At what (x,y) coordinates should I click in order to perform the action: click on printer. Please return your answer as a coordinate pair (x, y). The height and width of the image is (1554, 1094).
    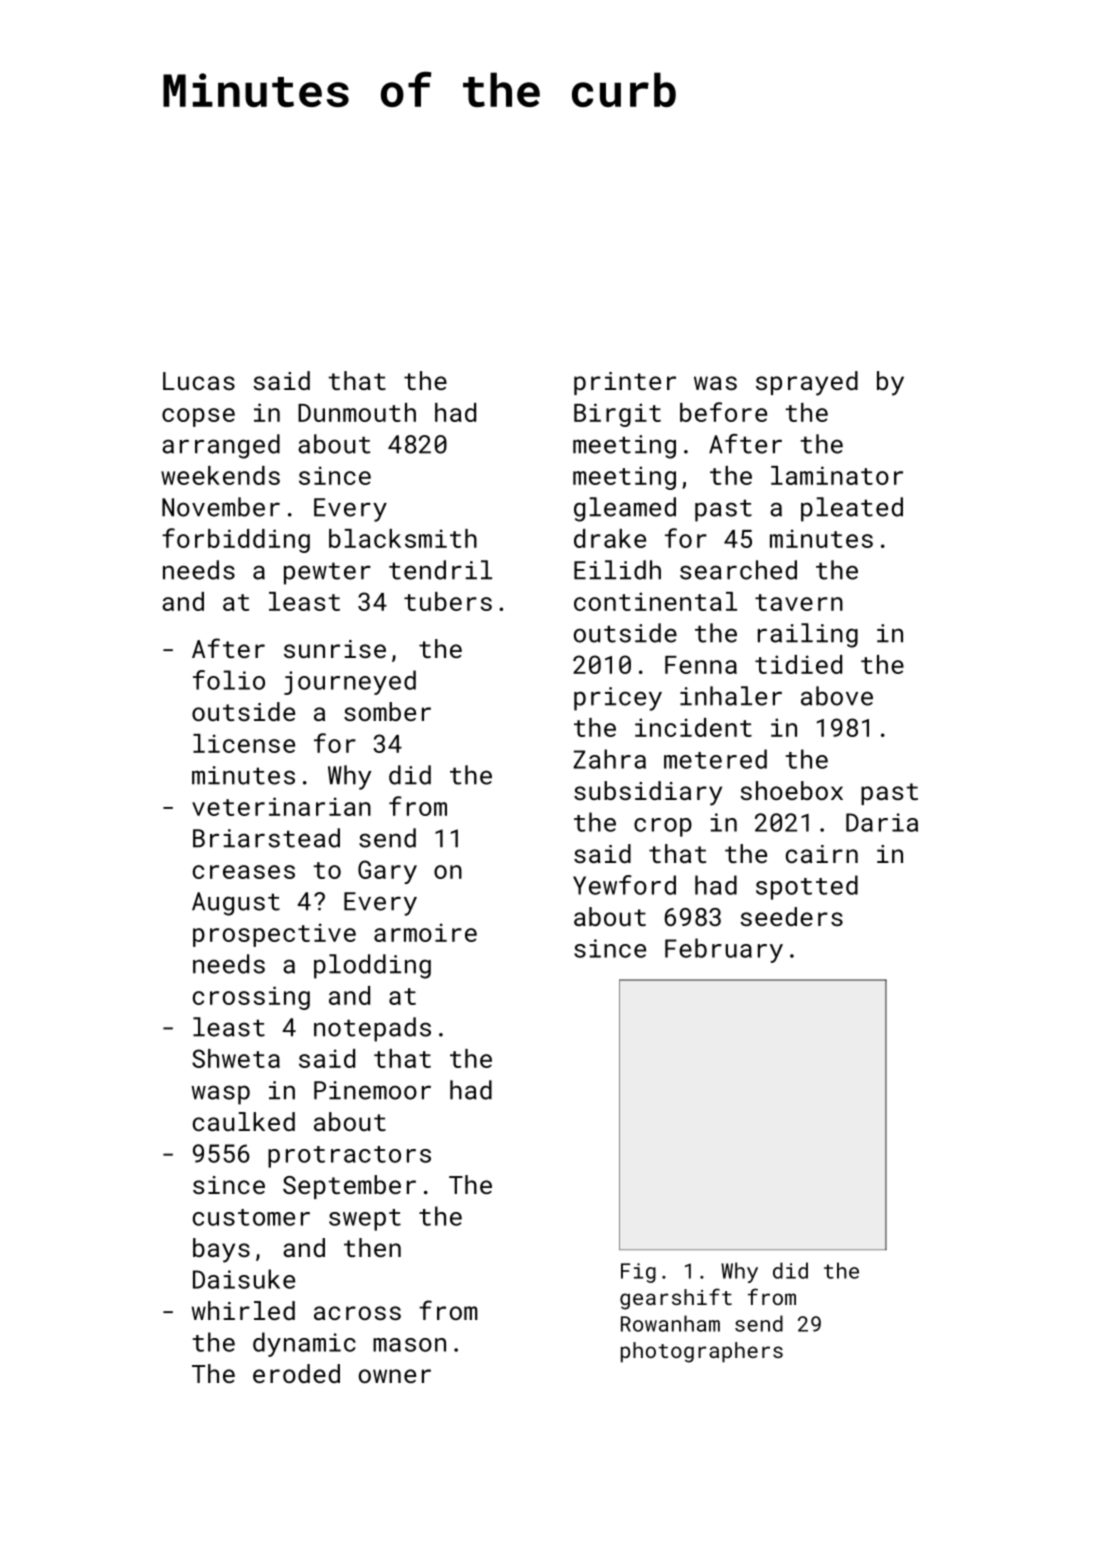
    Looking at the image, I should click on (625, 383).
